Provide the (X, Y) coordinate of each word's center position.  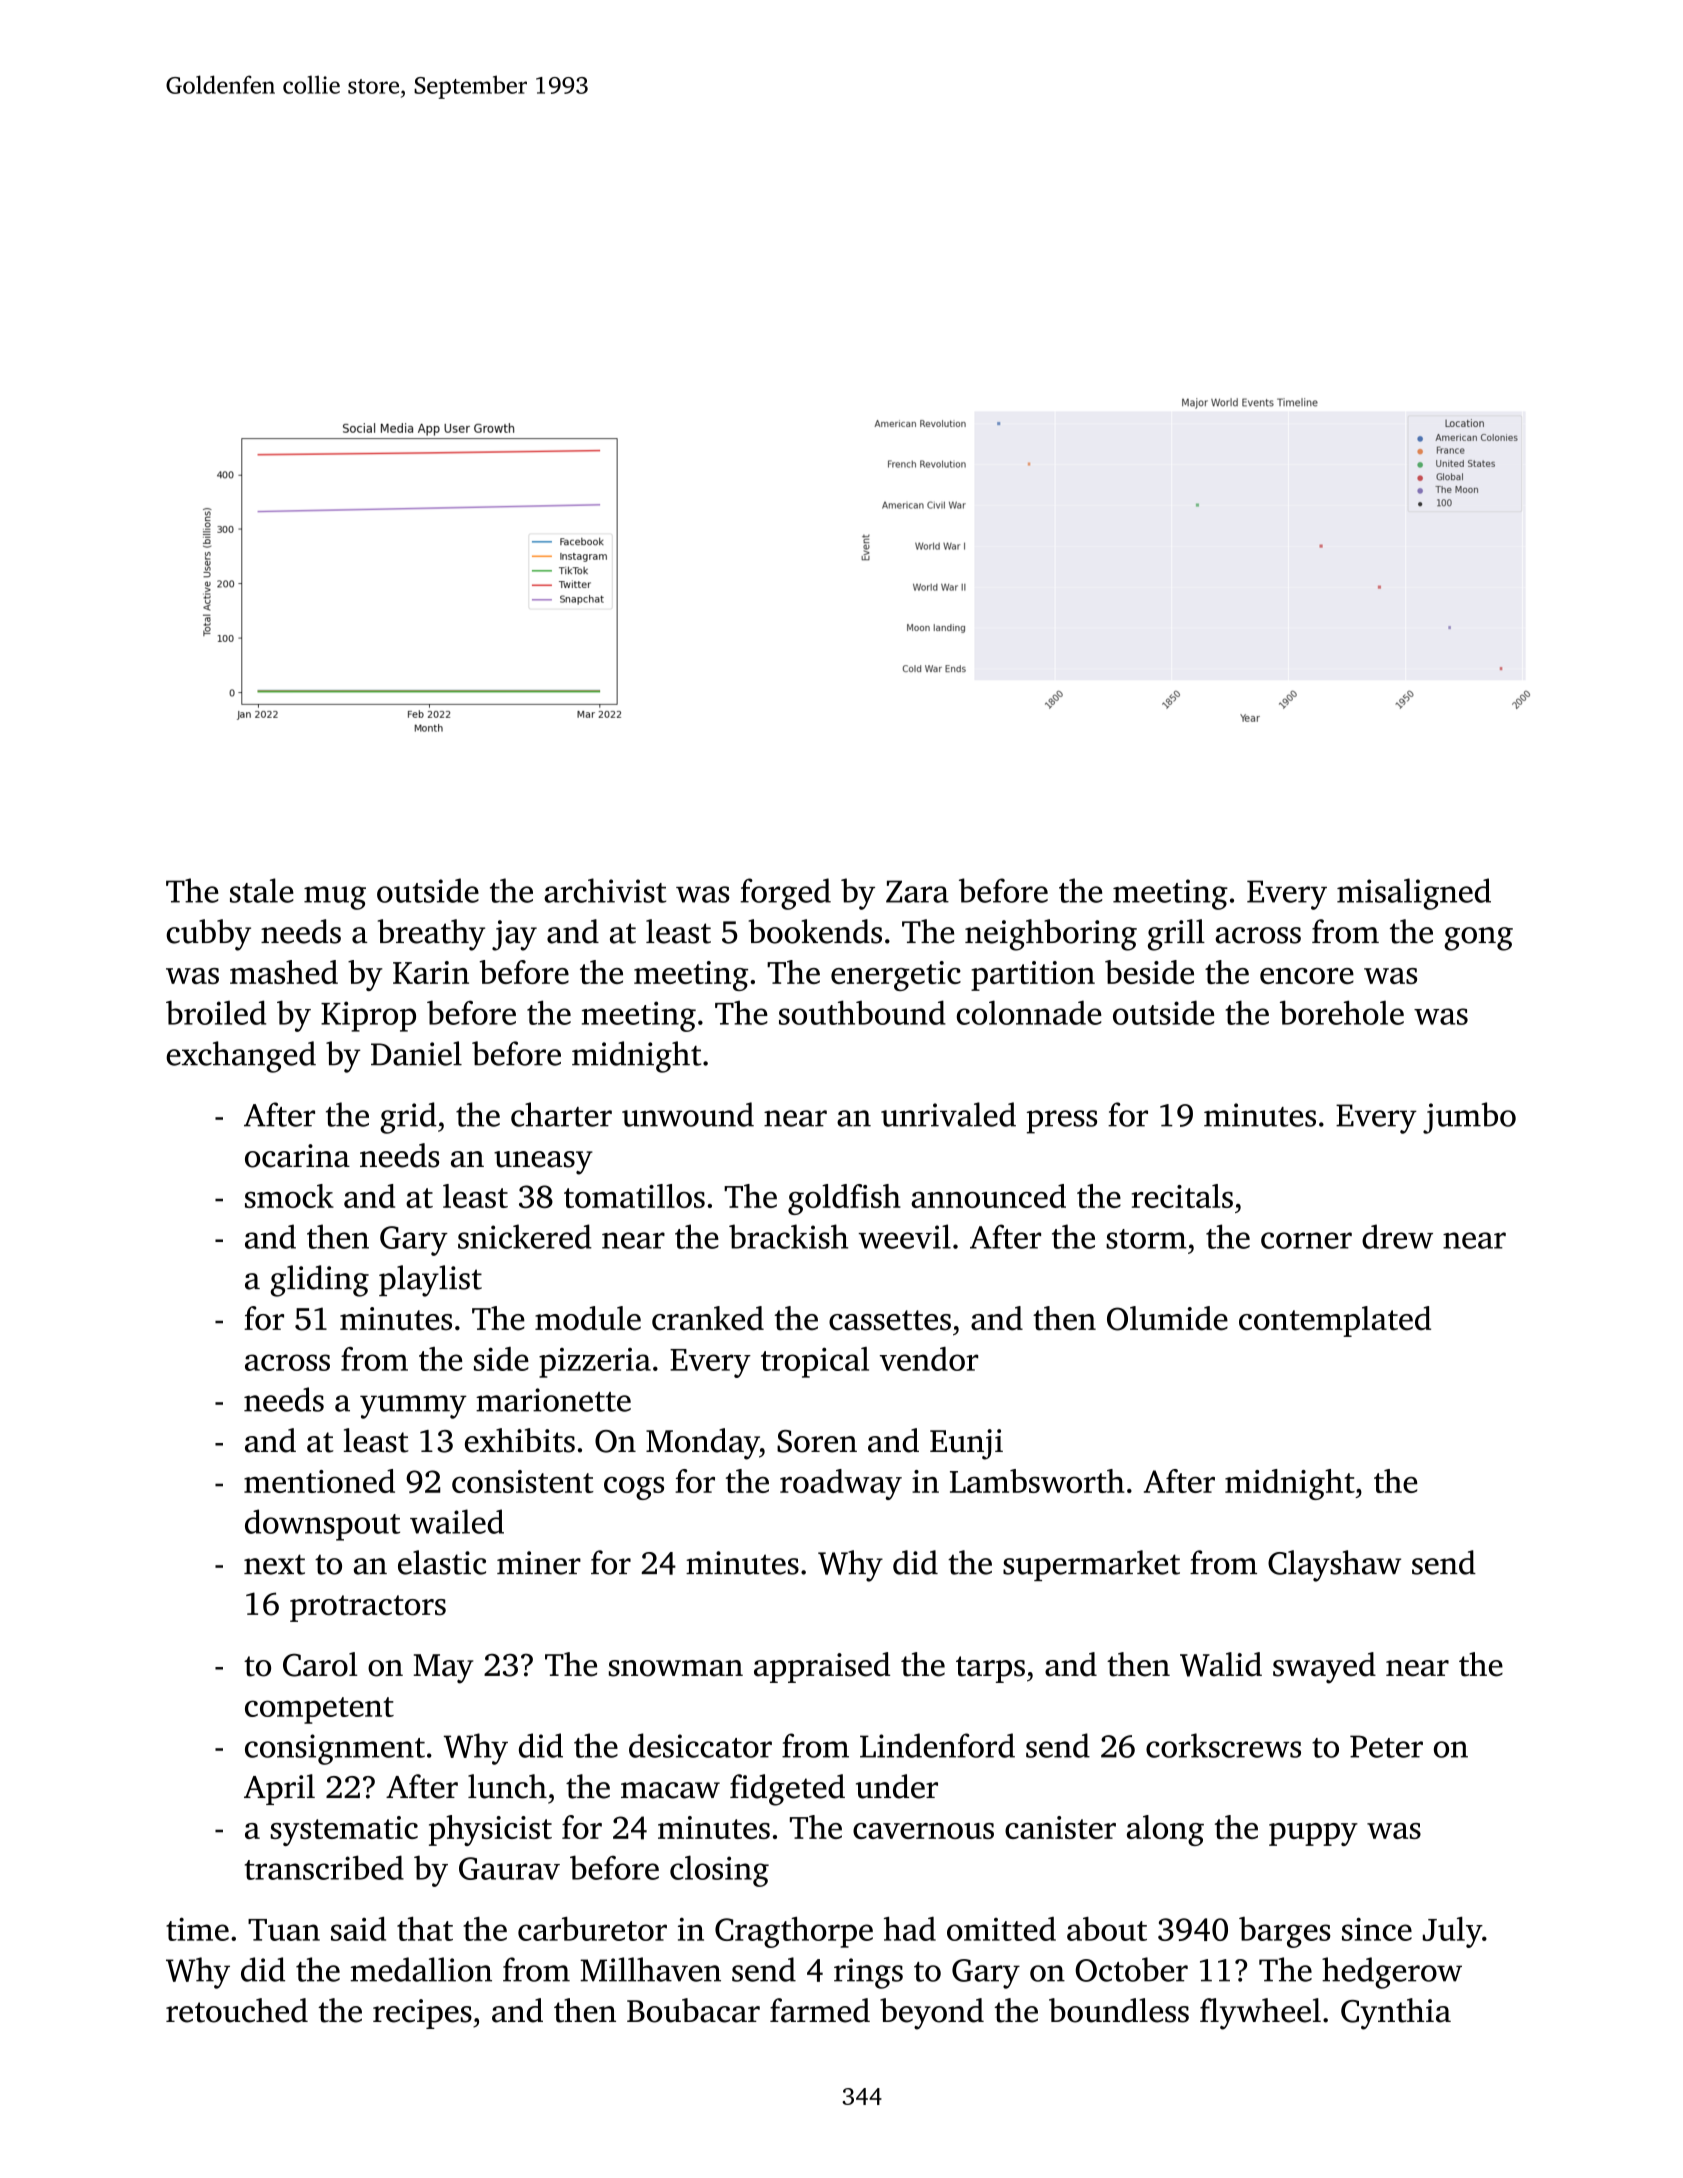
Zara (917, 891)
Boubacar (693, 2010)
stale (262, 890)
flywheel (1260, 2014)
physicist (490, 1830)
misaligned (1414, 894)
